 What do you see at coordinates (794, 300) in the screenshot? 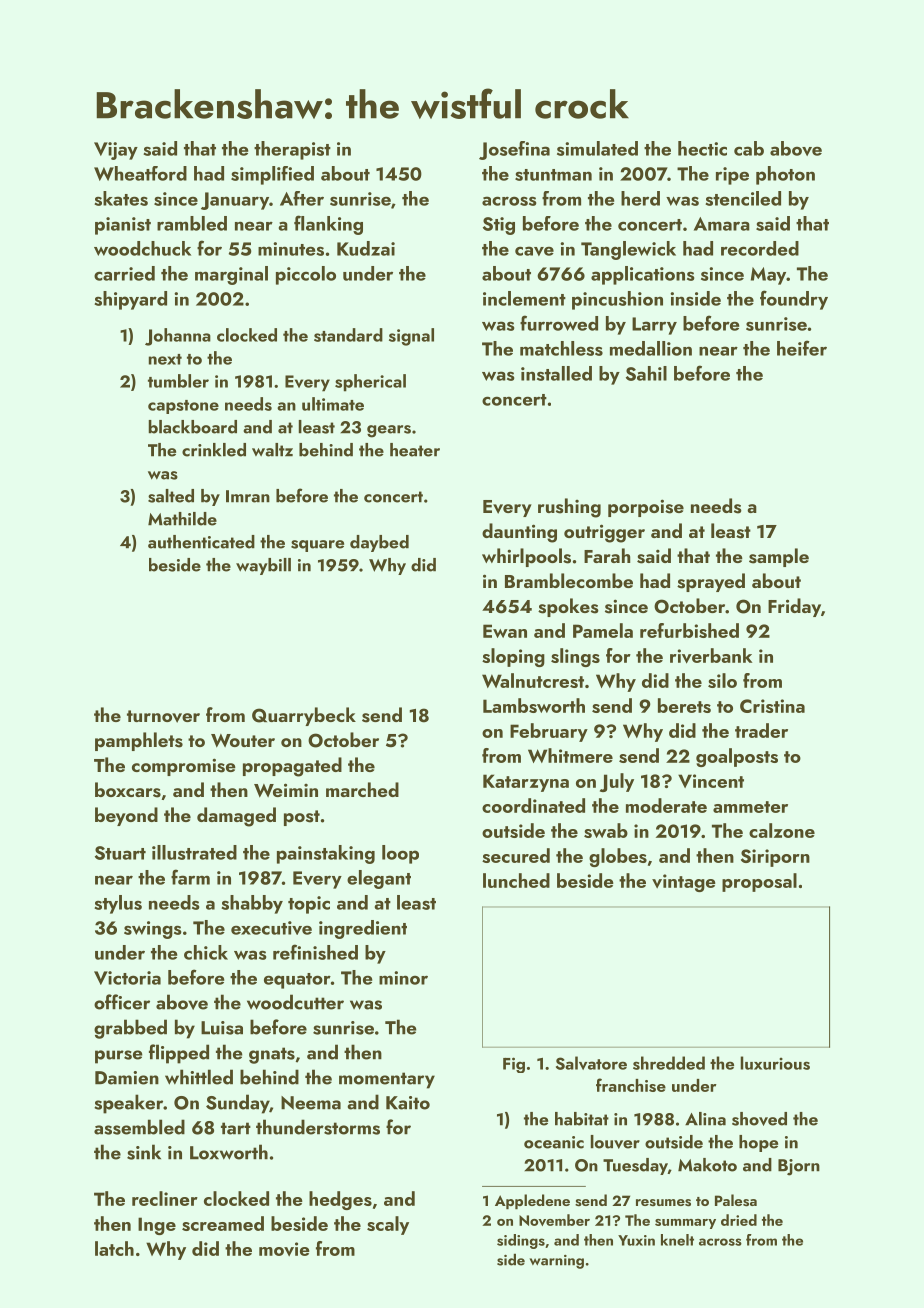
I see `foundry` at bounding box center [794, 300].
